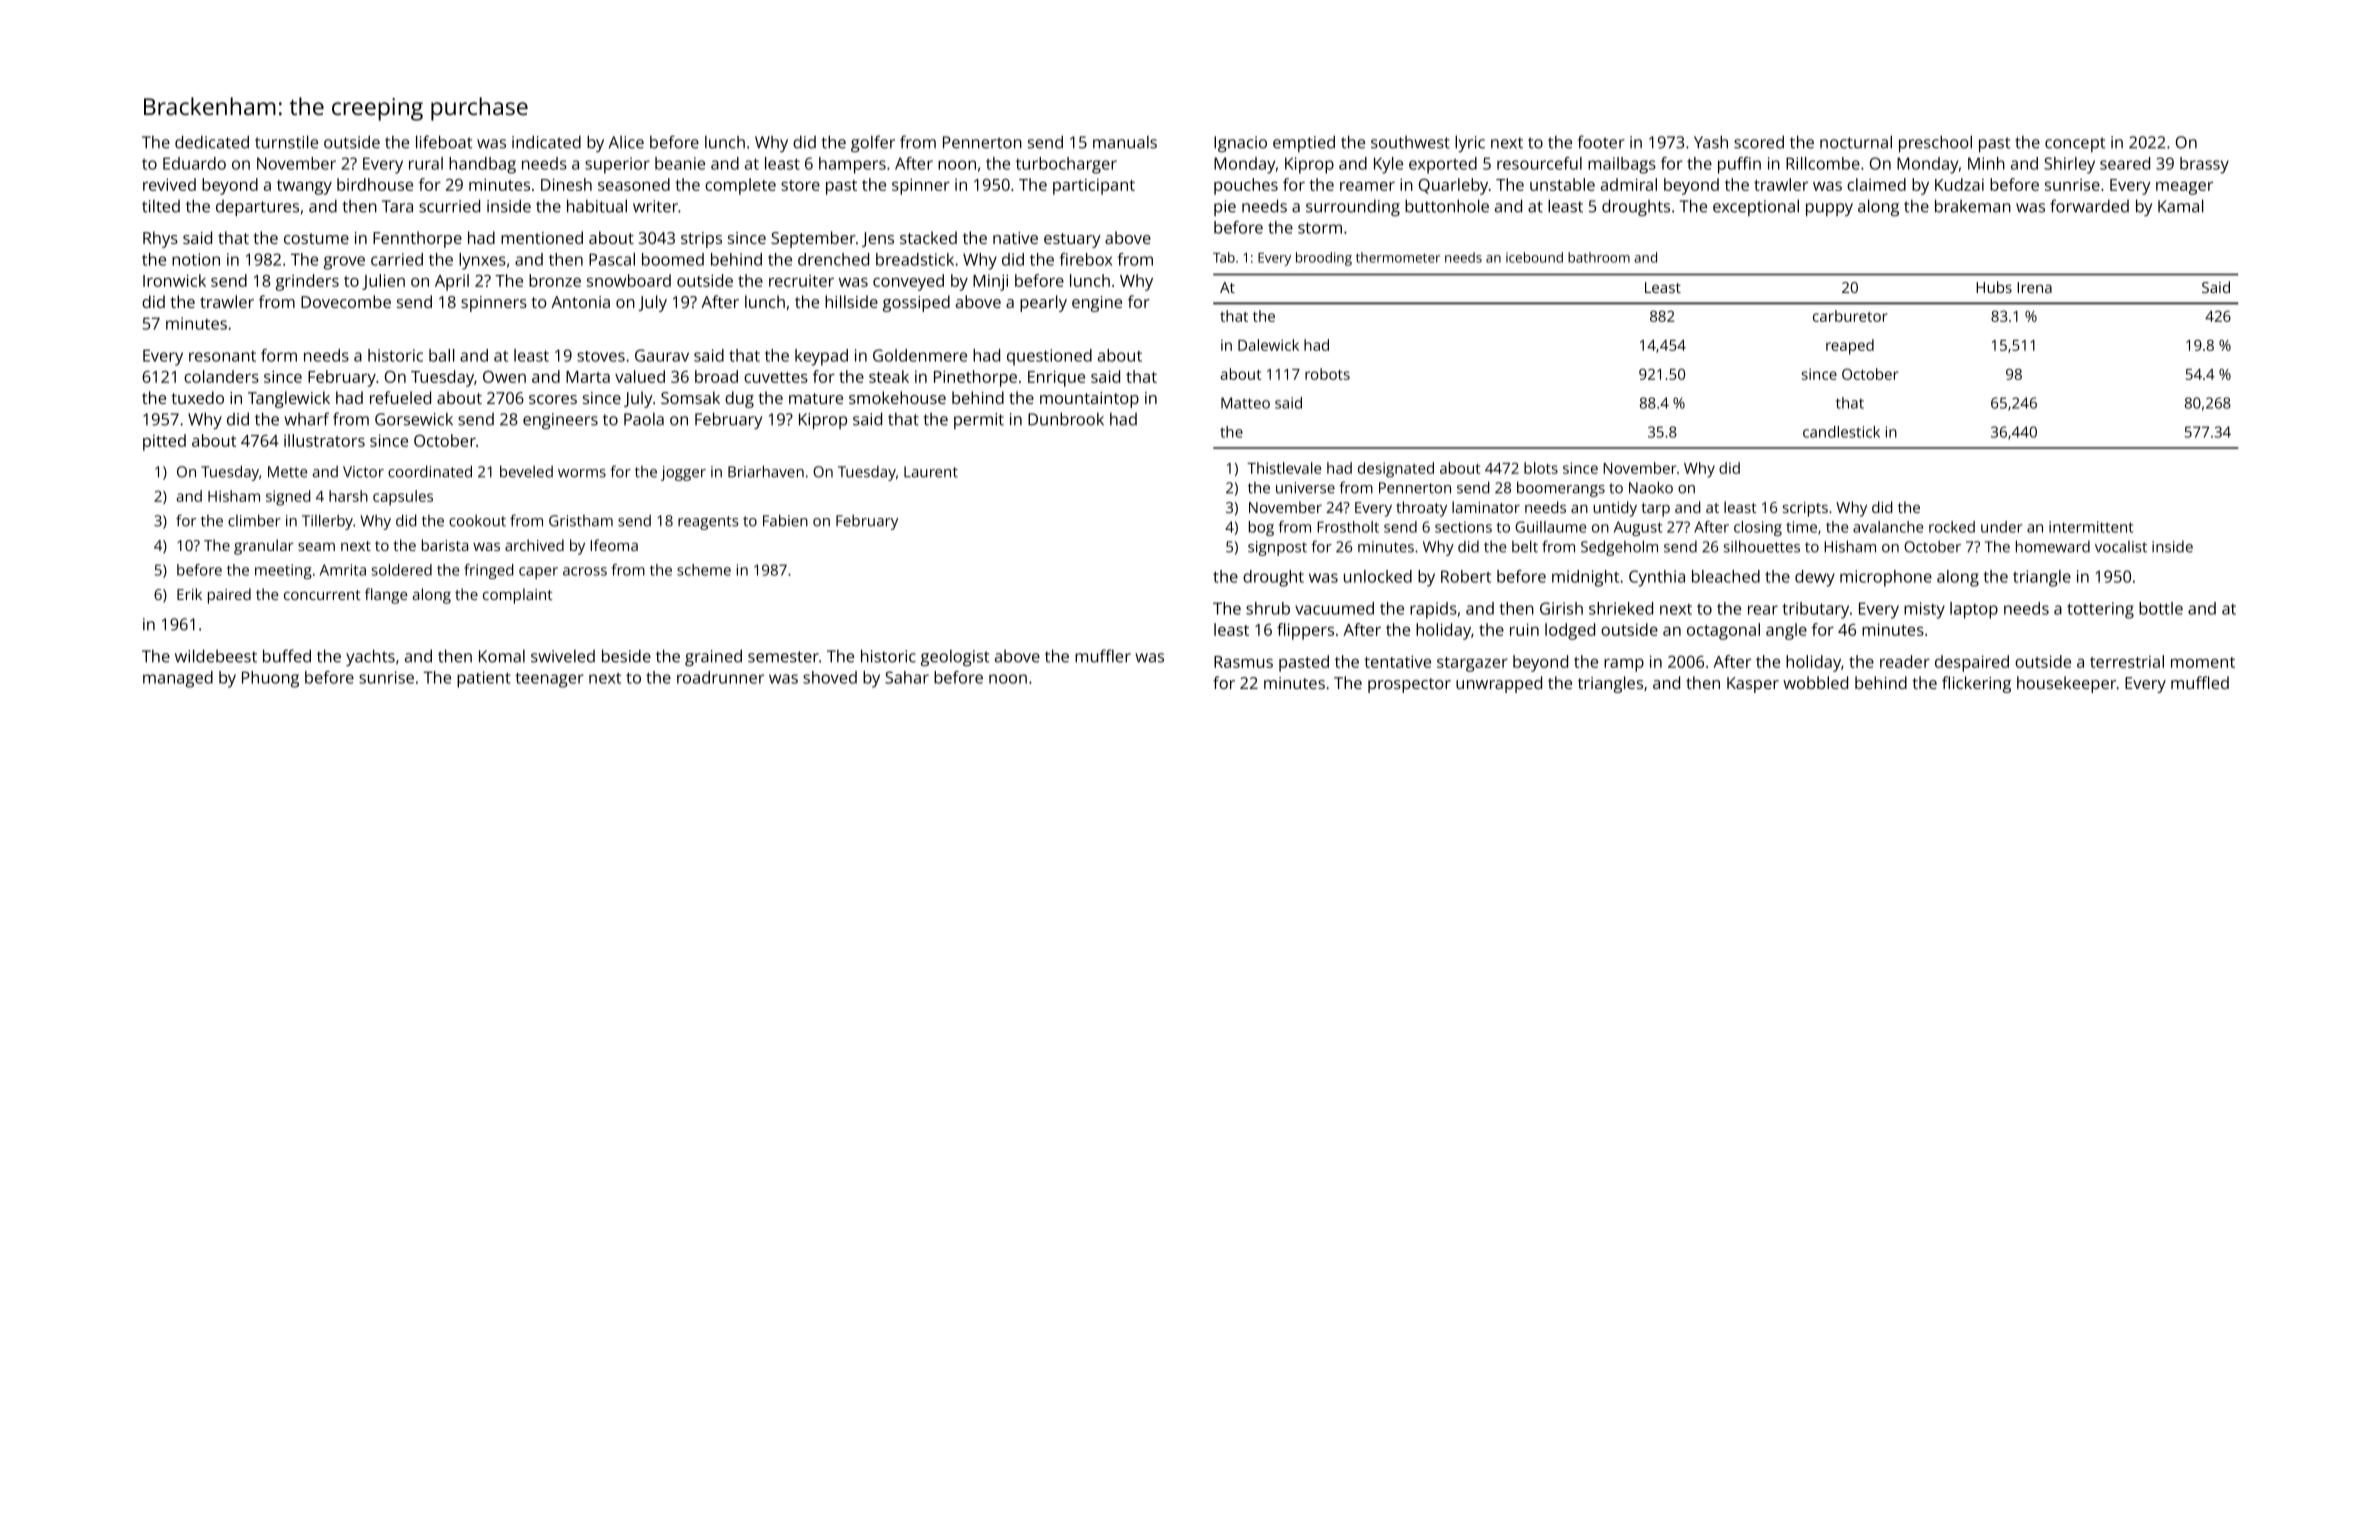 This image has height=1540, width=2380. What do you see at coordinates (907, 677) in the image?
I see `Sahar` at bounding box center [907, 677].
